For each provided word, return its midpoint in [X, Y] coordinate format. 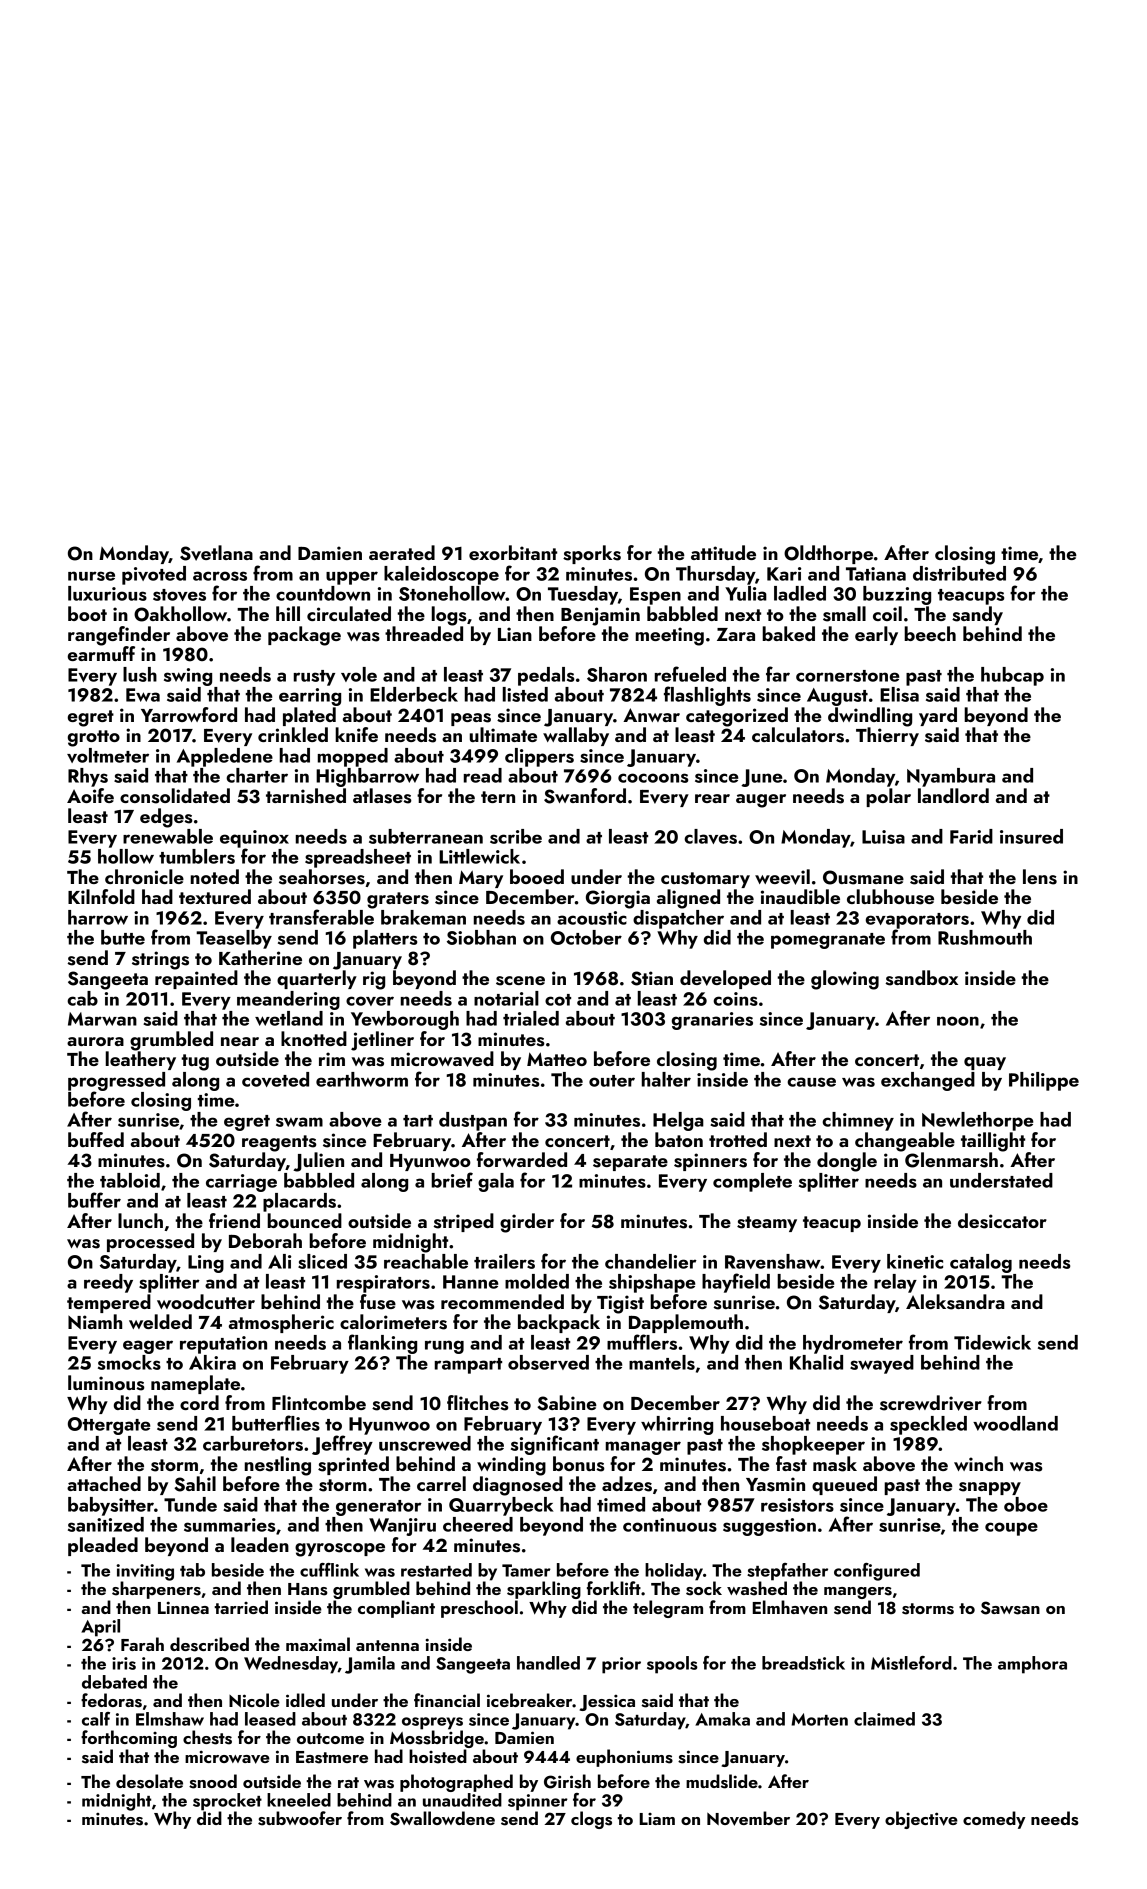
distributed [959, 573]
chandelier [651, 1261]
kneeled [299, 1800]
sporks [592, 554]
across [220, 576]
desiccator [1002, 1221]
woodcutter [206, 1301]
